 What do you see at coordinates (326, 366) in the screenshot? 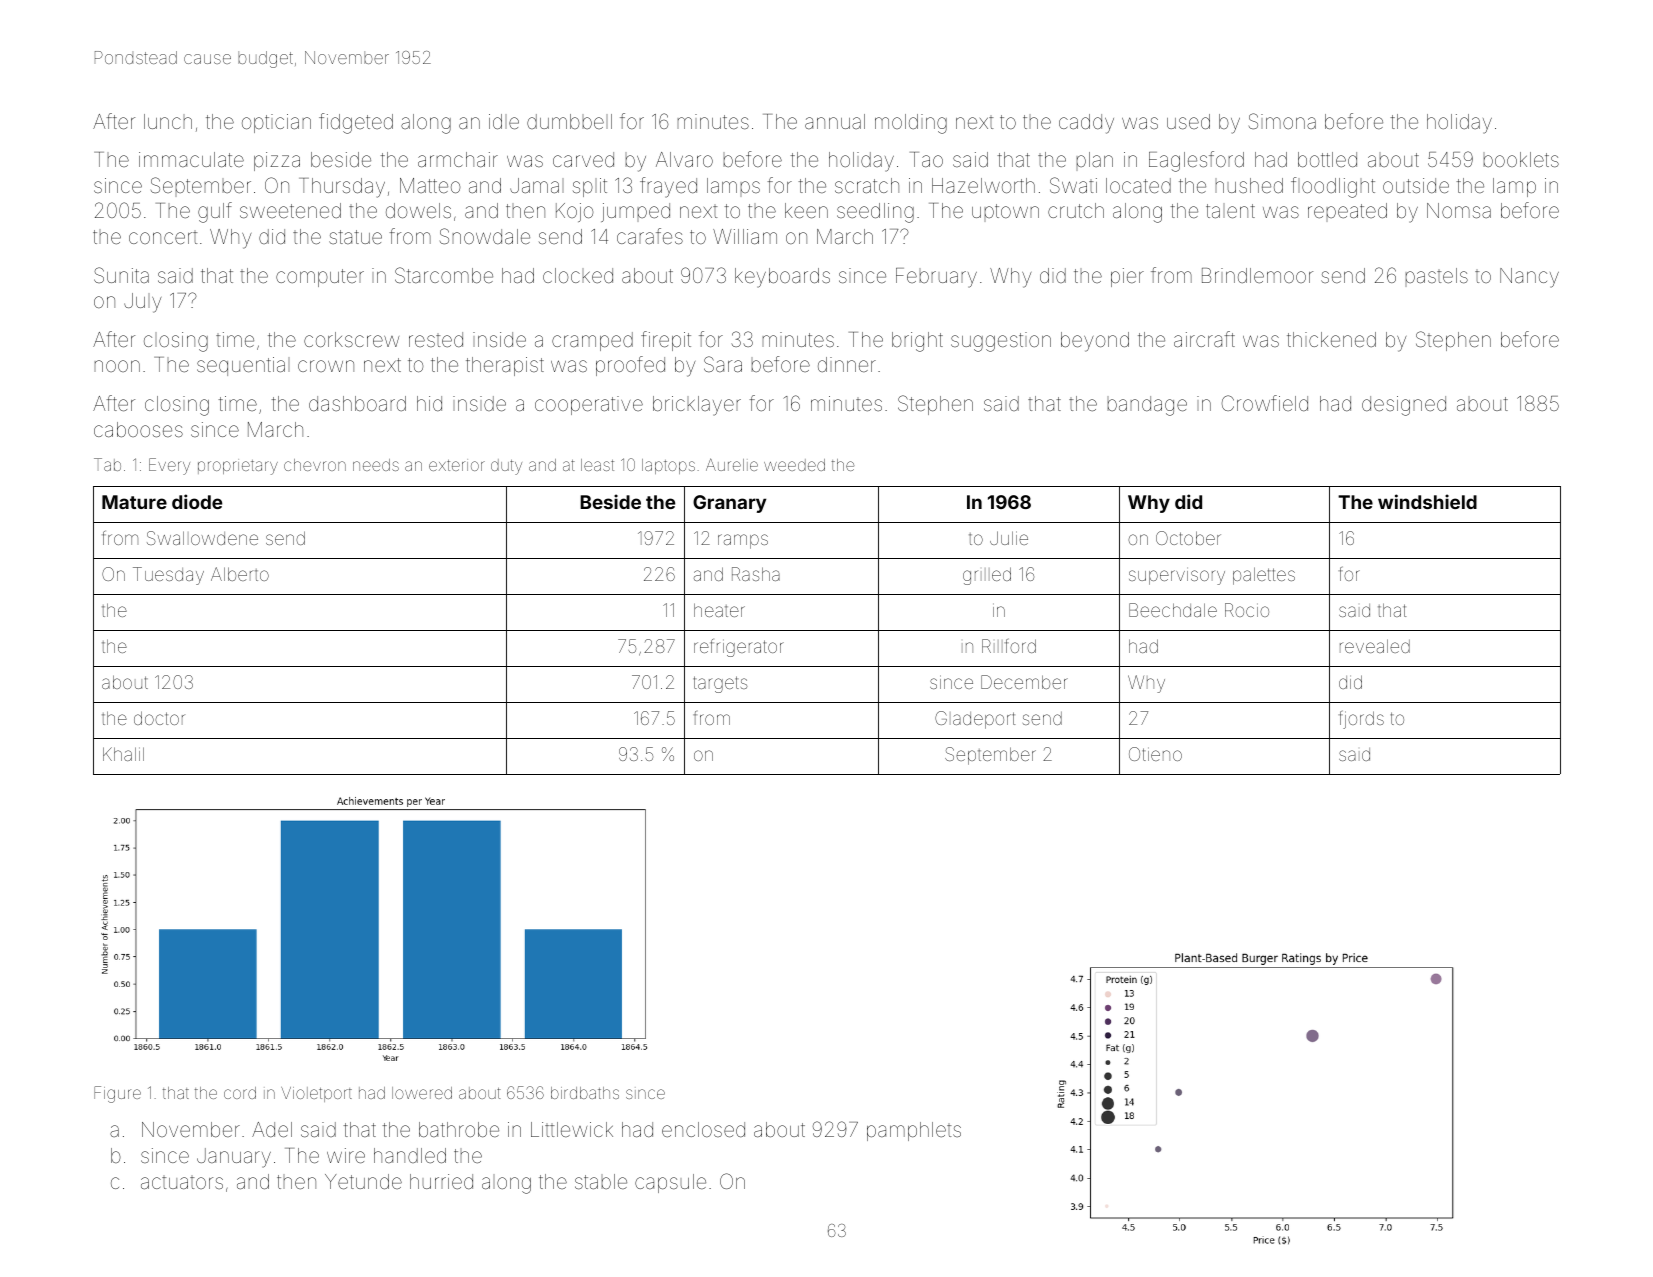
I see `crown` at bounding box center [326, 366].
